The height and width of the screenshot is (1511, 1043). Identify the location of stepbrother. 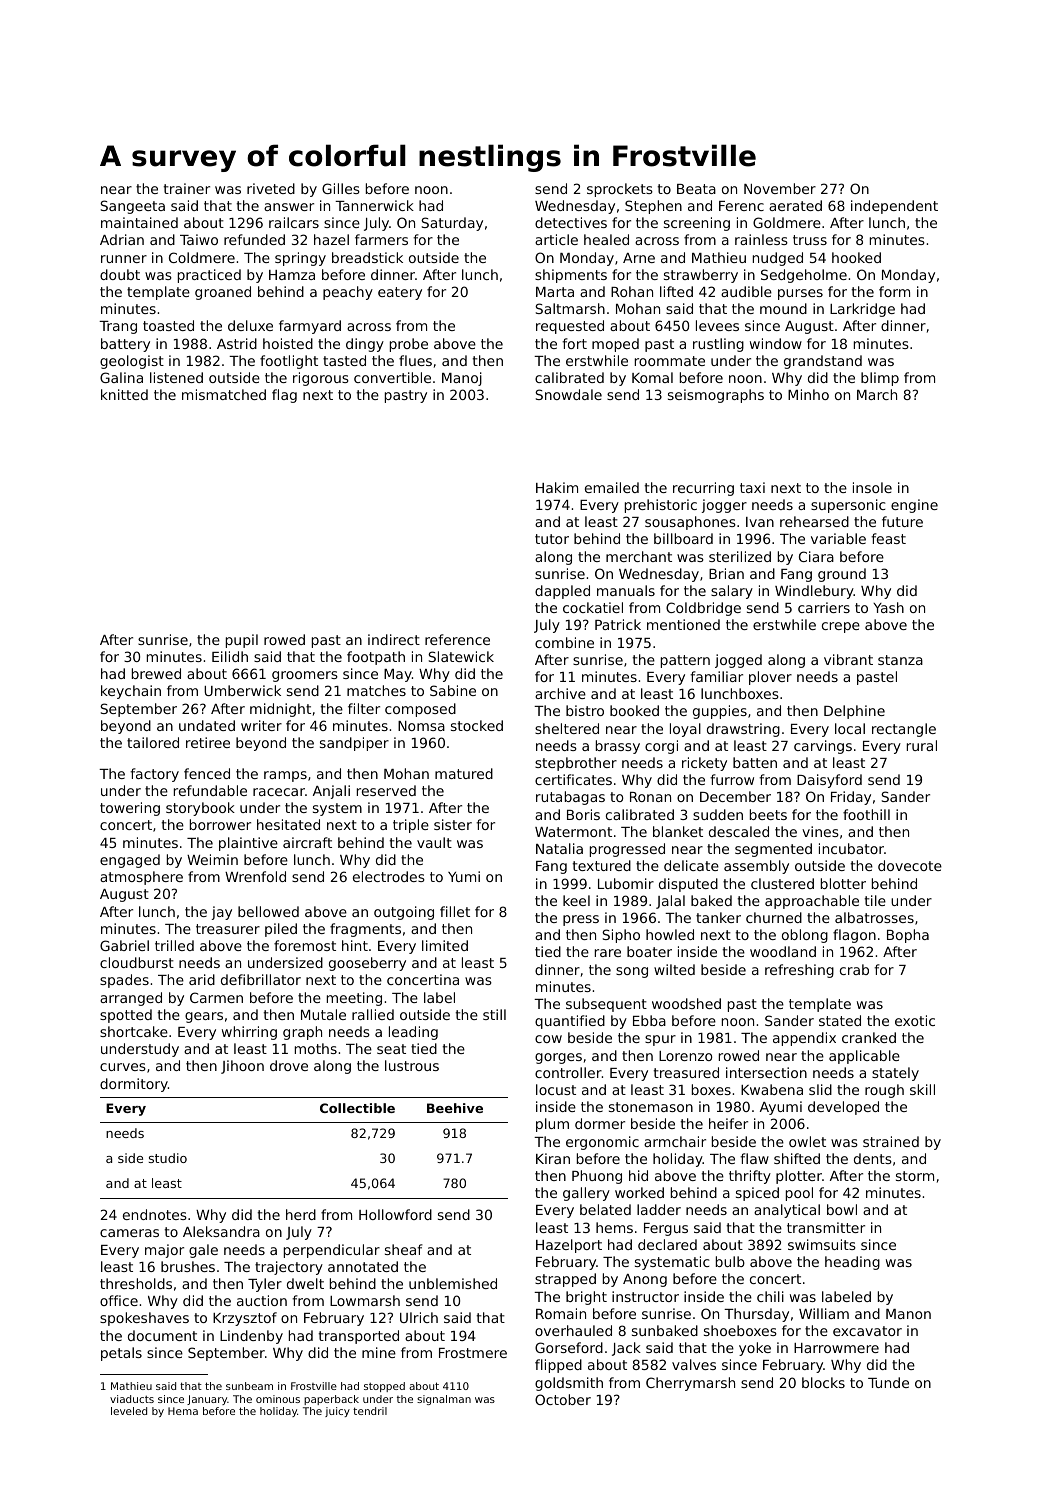
(576, 764).
